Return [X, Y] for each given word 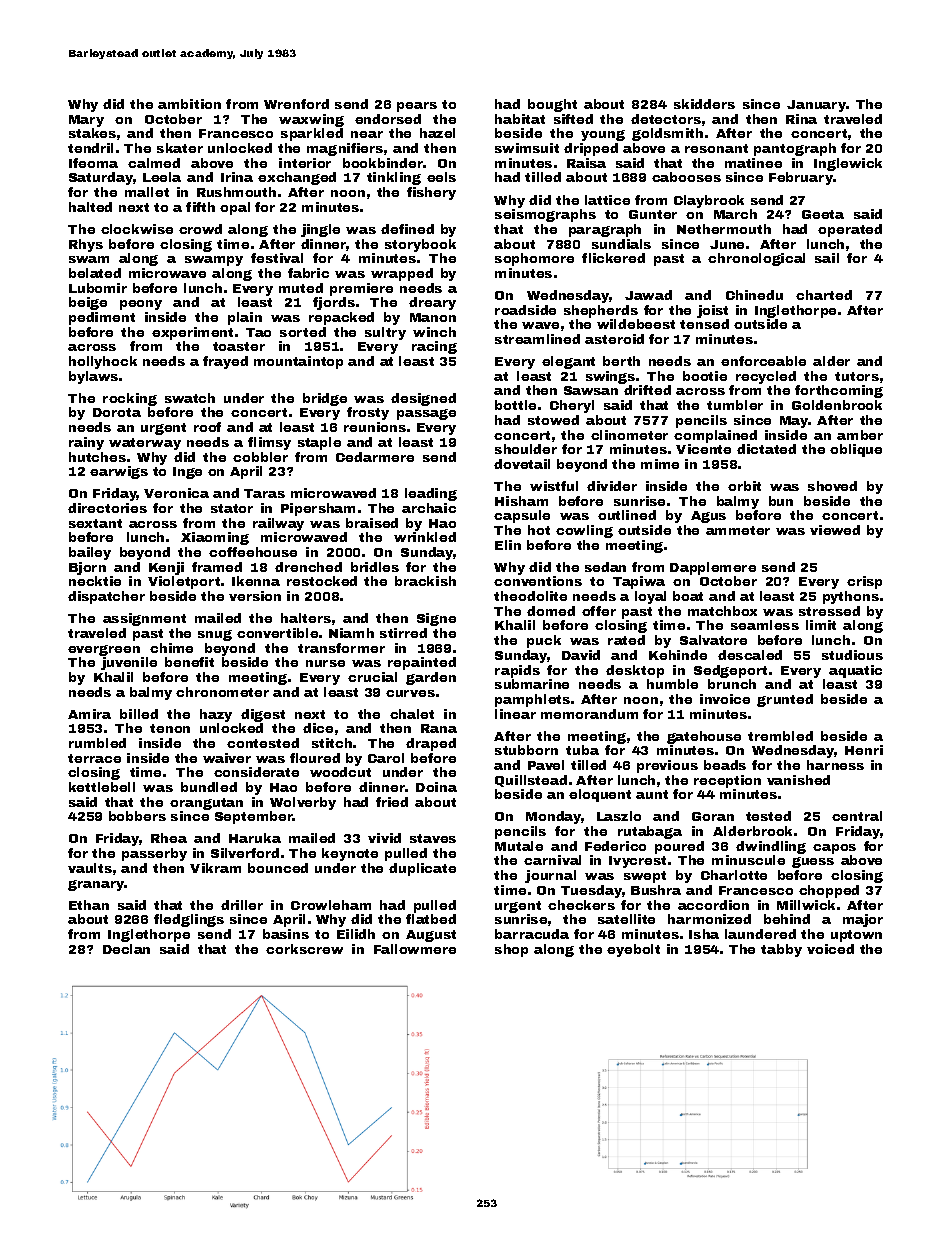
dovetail [522, 464]
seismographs [545, 215]
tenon [170, 728]
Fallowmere [415, 949]
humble [672, 684]
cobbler [260, 457]
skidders [704, 104]
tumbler [735, 405]
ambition [189, 104]
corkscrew [304, 949]
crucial [372, 677]
